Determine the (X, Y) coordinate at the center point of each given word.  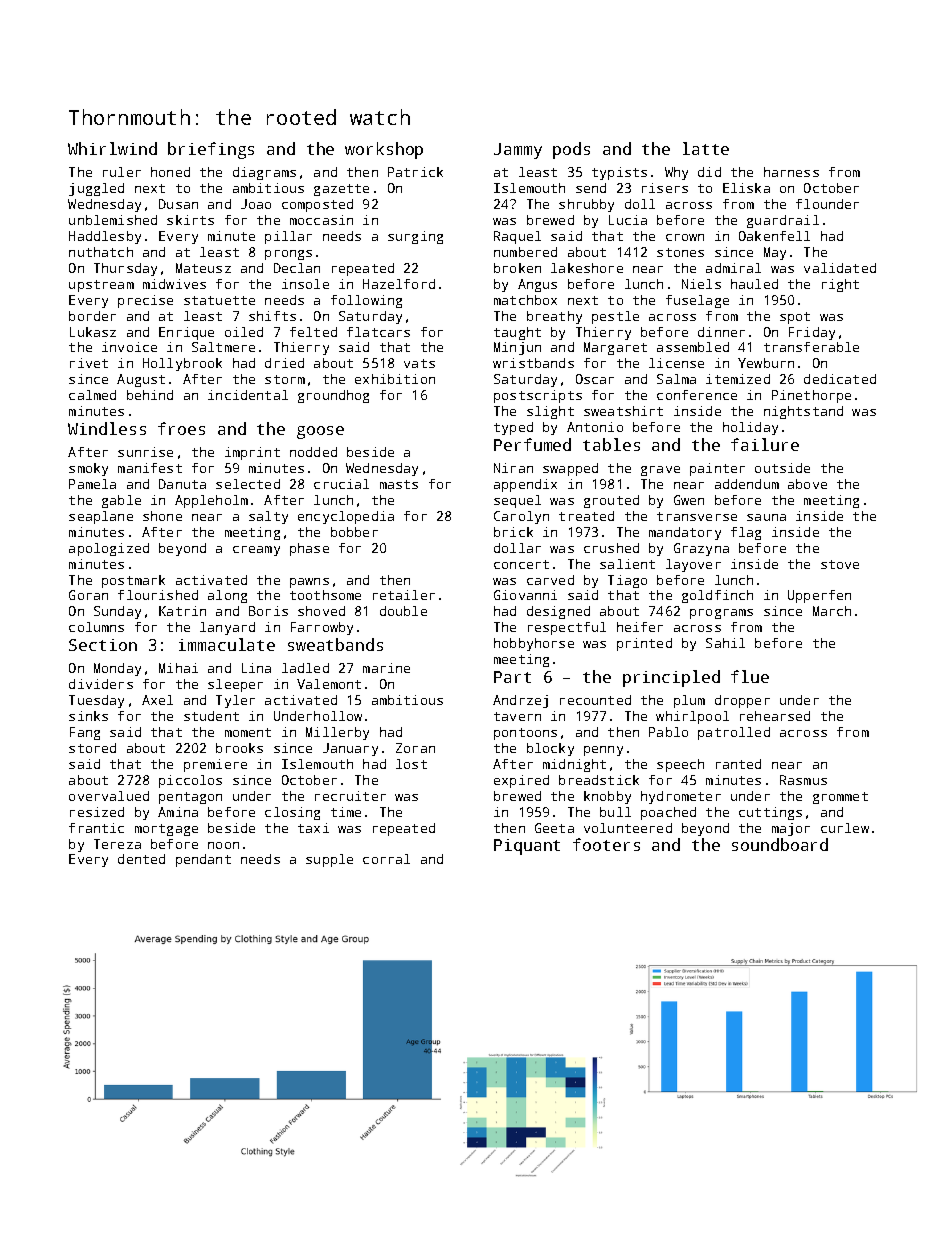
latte (706, 148)
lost (411, 764)
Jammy (518, 151)
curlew (845, 828)
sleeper (235, 685)
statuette (219, 300)
